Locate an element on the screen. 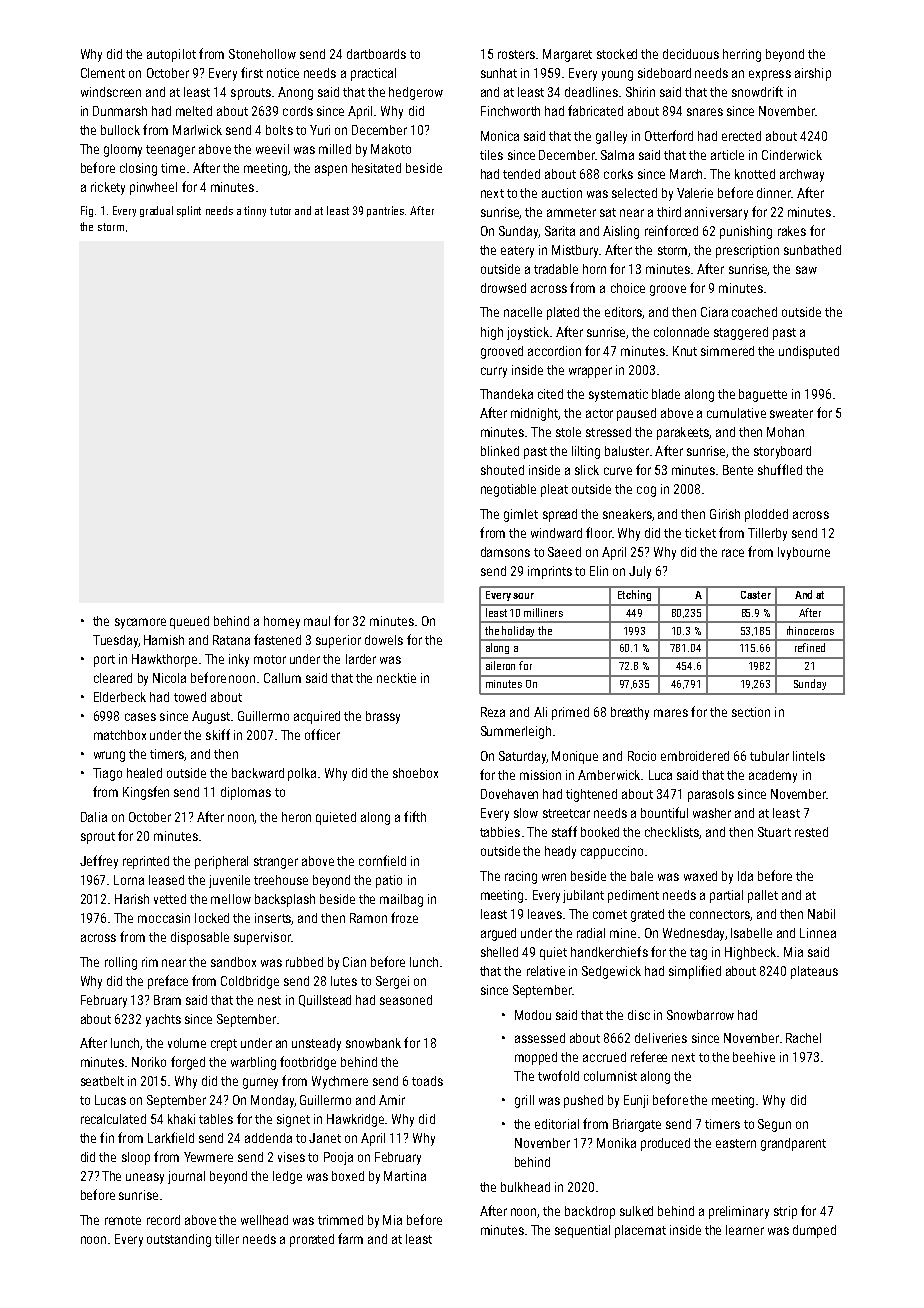 The height and width of the screenshot is (1308, 924). sycamore is located at coordinates (140, 623).
